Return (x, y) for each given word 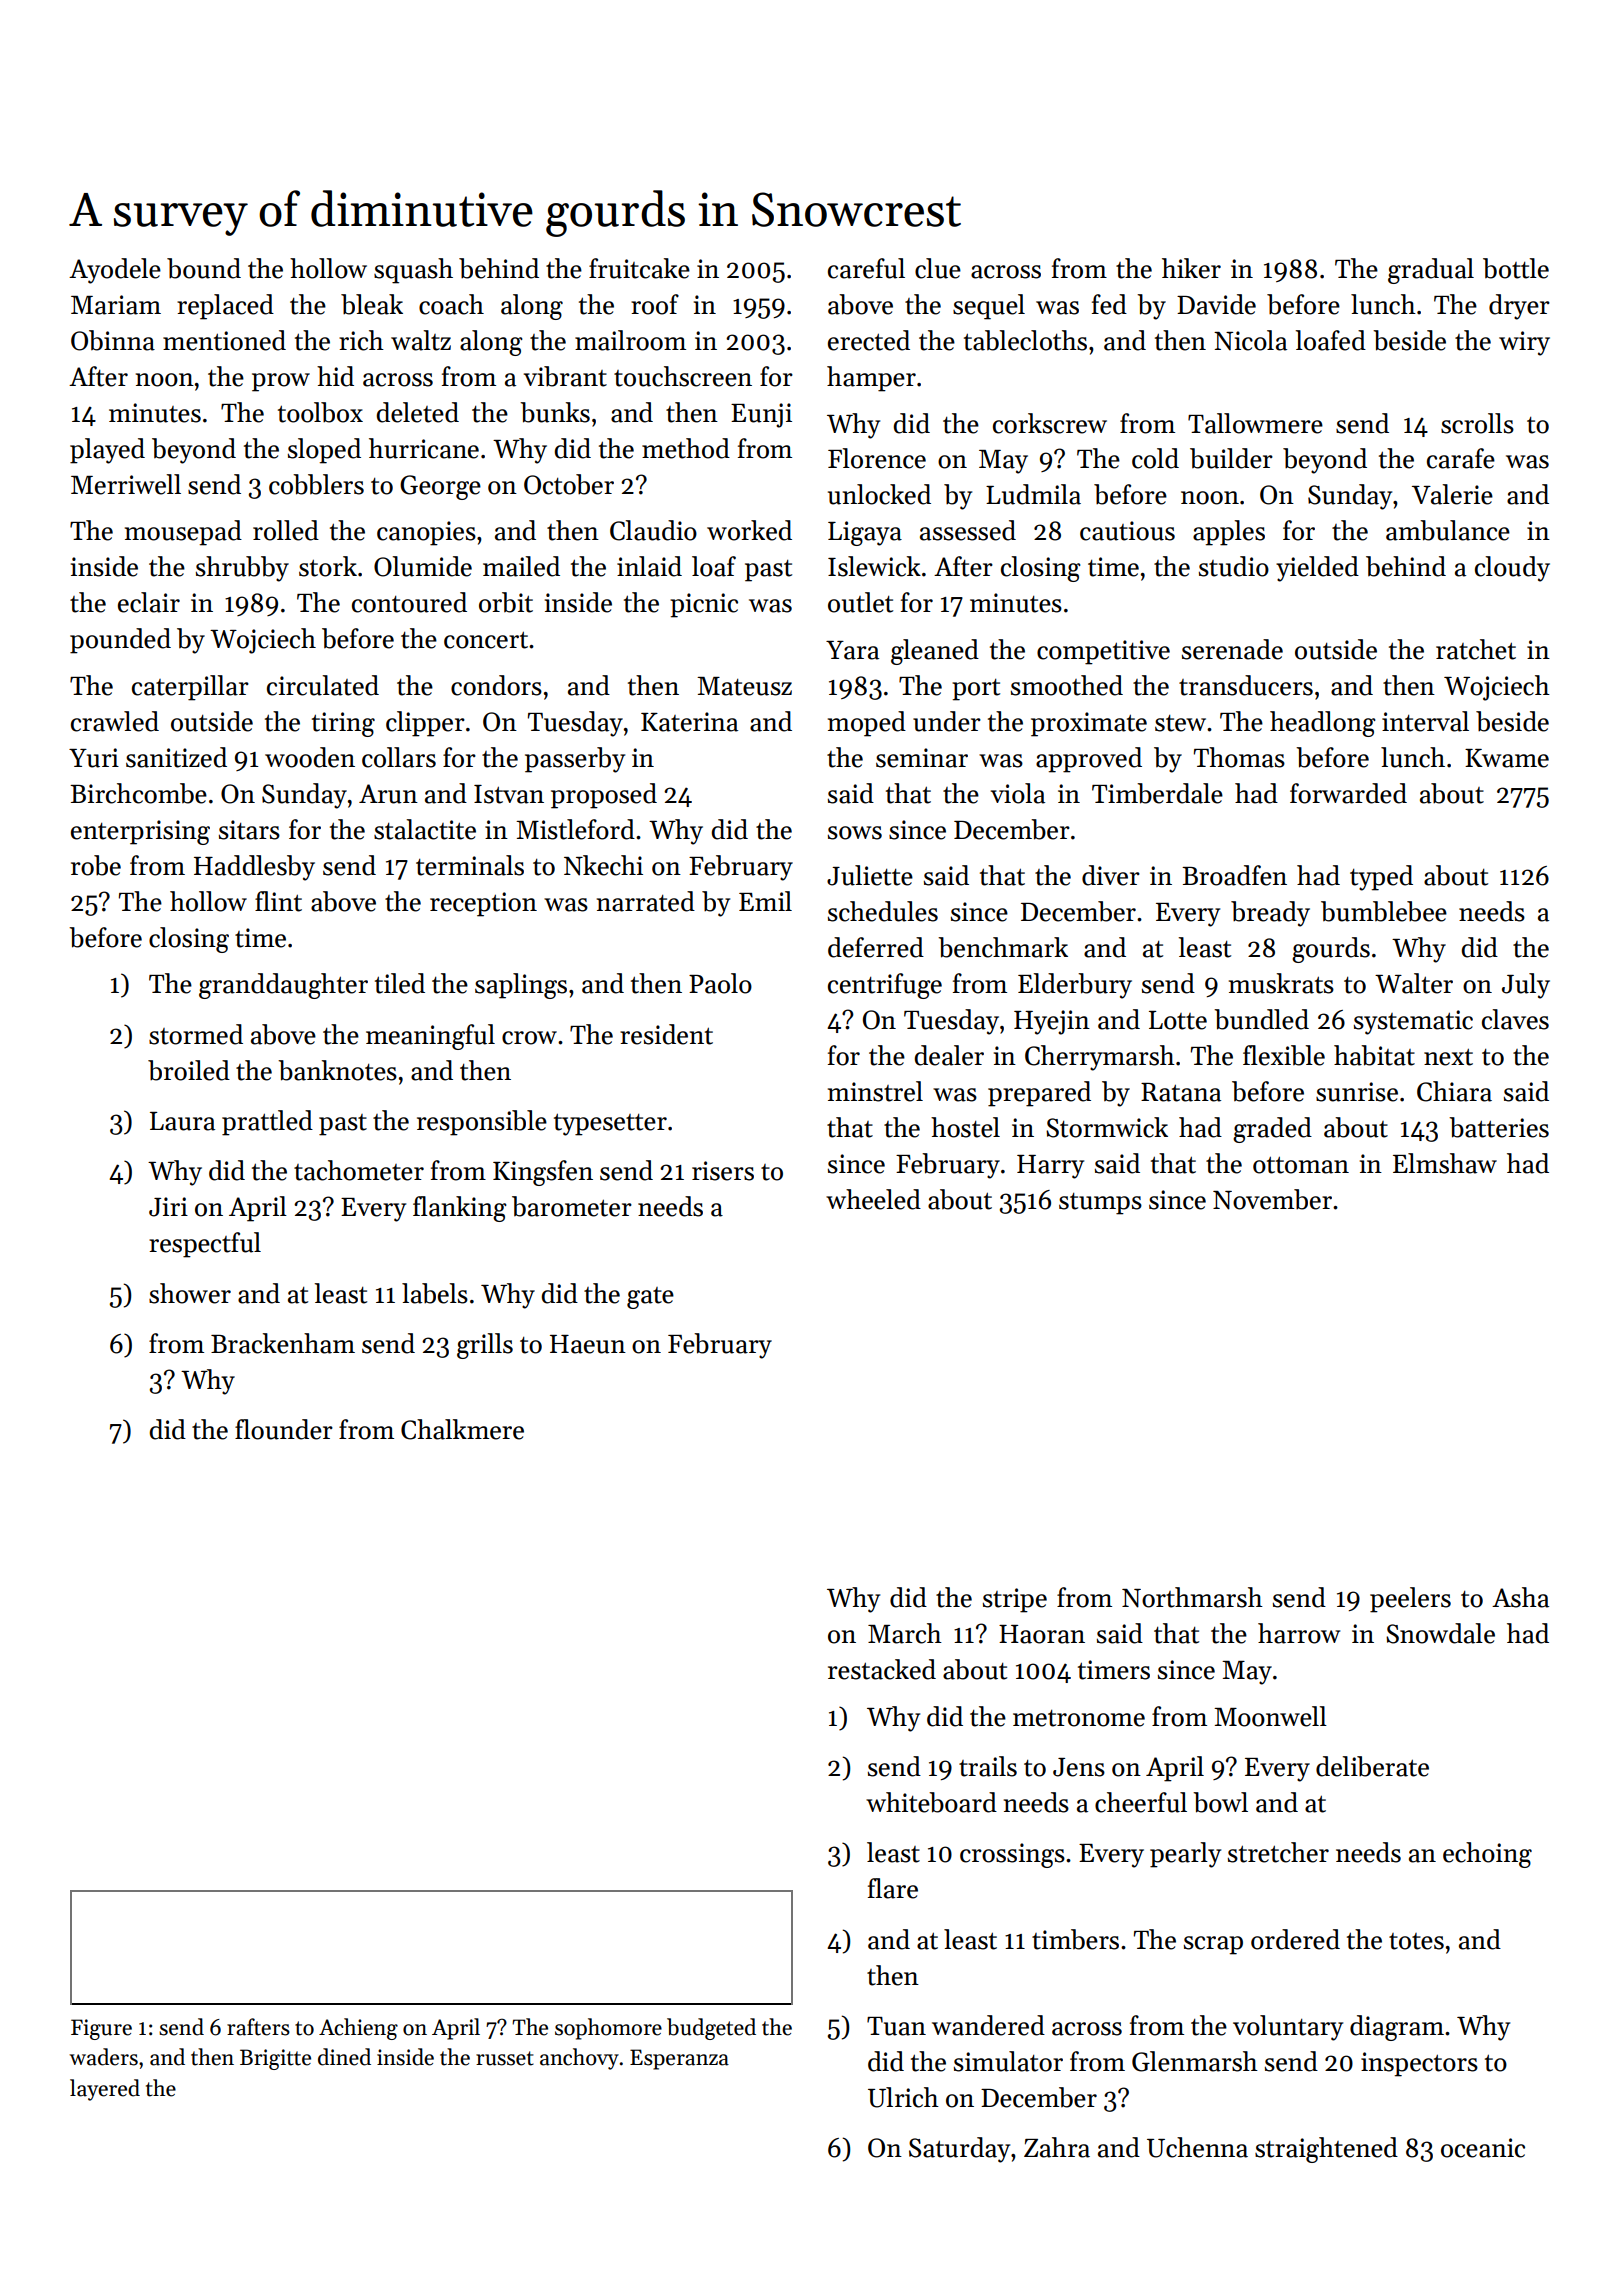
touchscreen (683, 376)
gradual (1431, 271)
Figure (101, 2029)
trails (988, 1766)
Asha (1520, 1597)
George (440, 487)
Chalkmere (462, 1429)
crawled (115, 721)
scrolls (1477, 423)
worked (749, 530)
